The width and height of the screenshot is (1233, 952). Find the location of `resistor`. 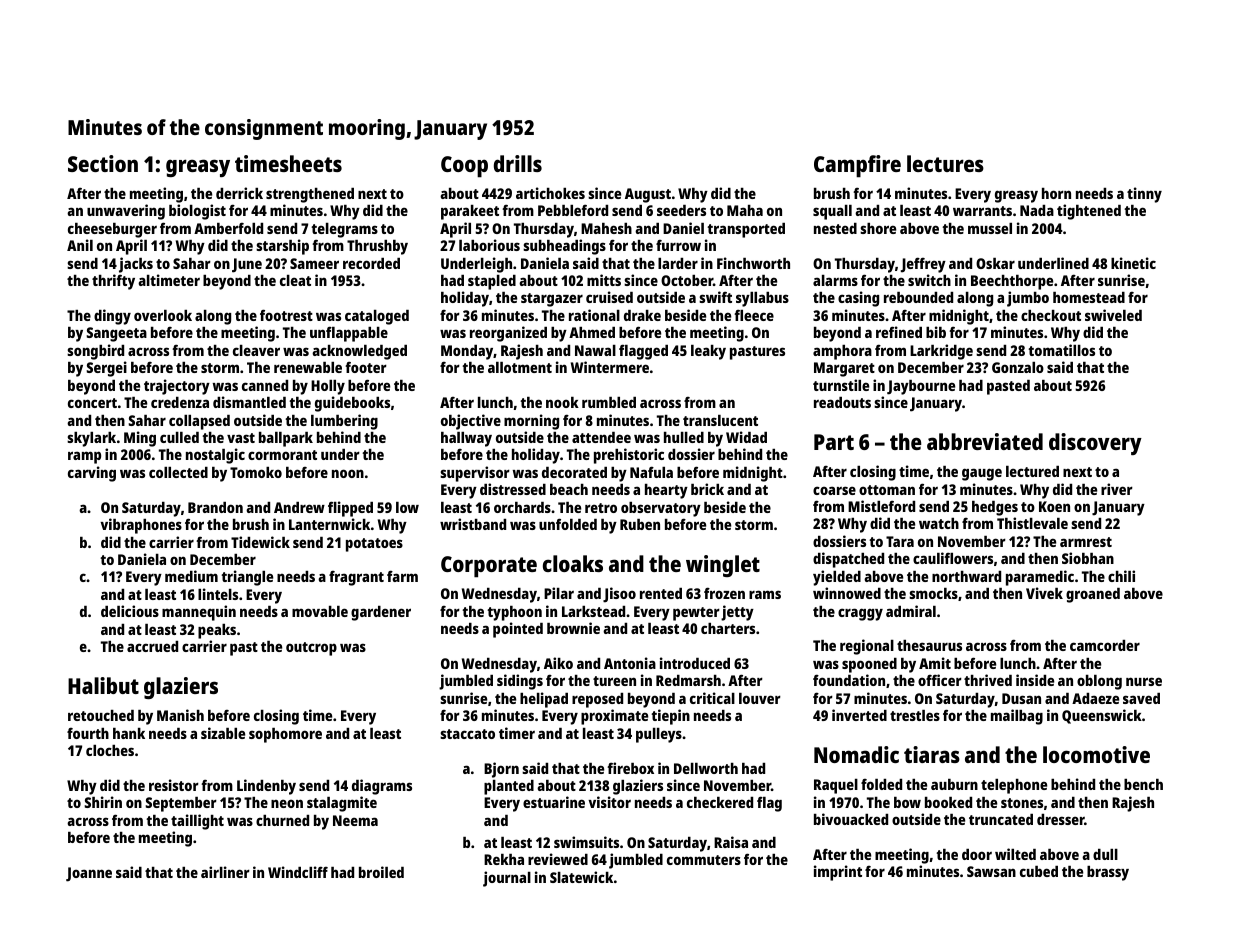

resistor is located at coordinates (174, 785).
